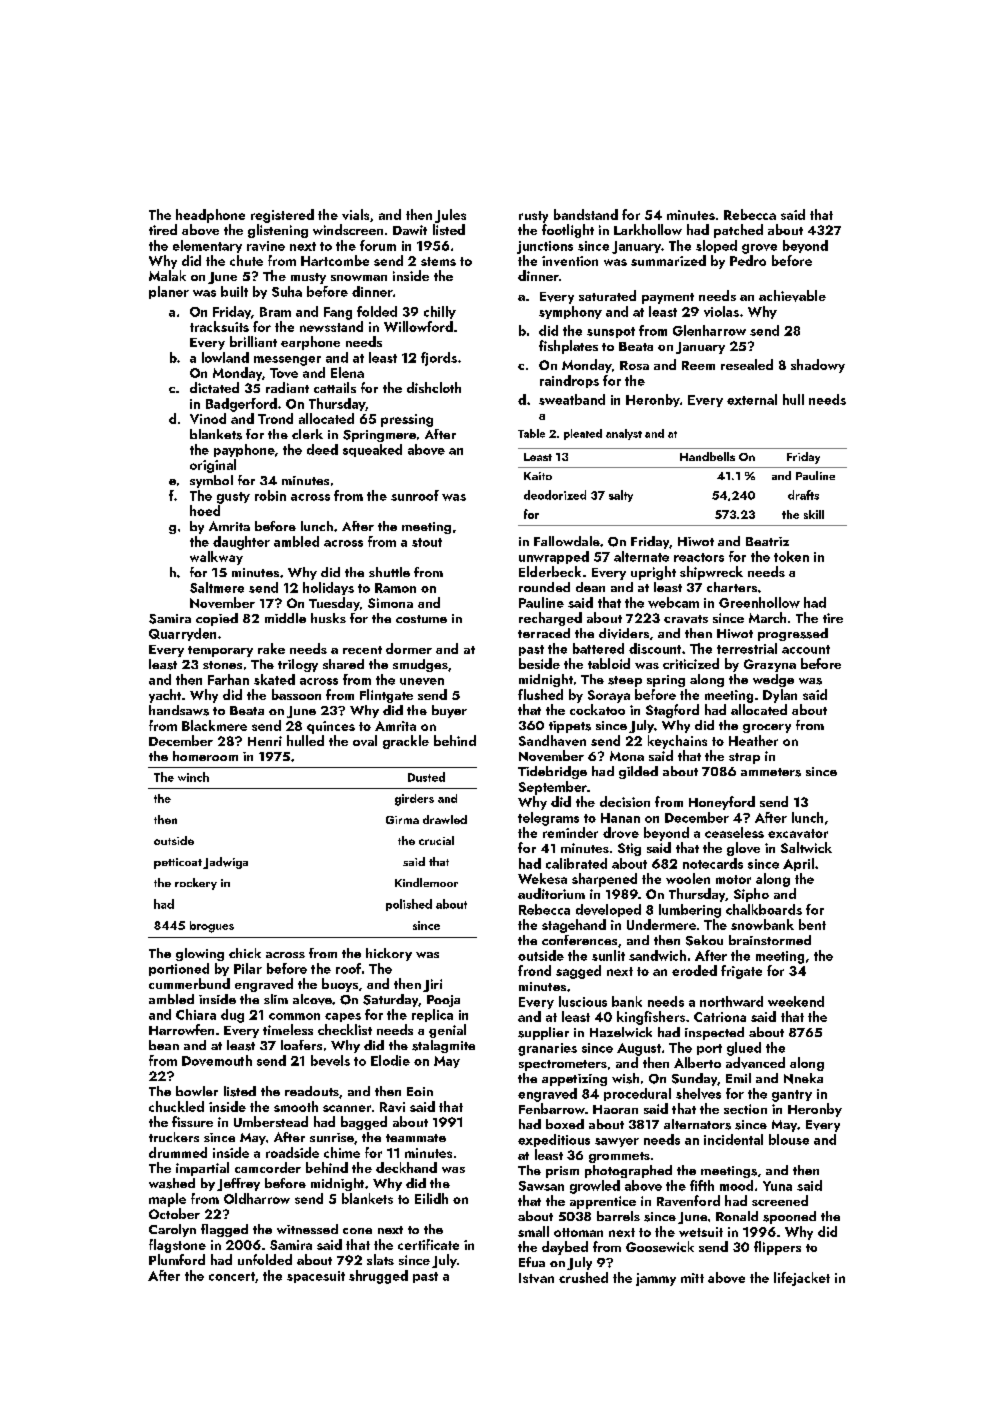  I want to click on Table, so click(531, 433).
